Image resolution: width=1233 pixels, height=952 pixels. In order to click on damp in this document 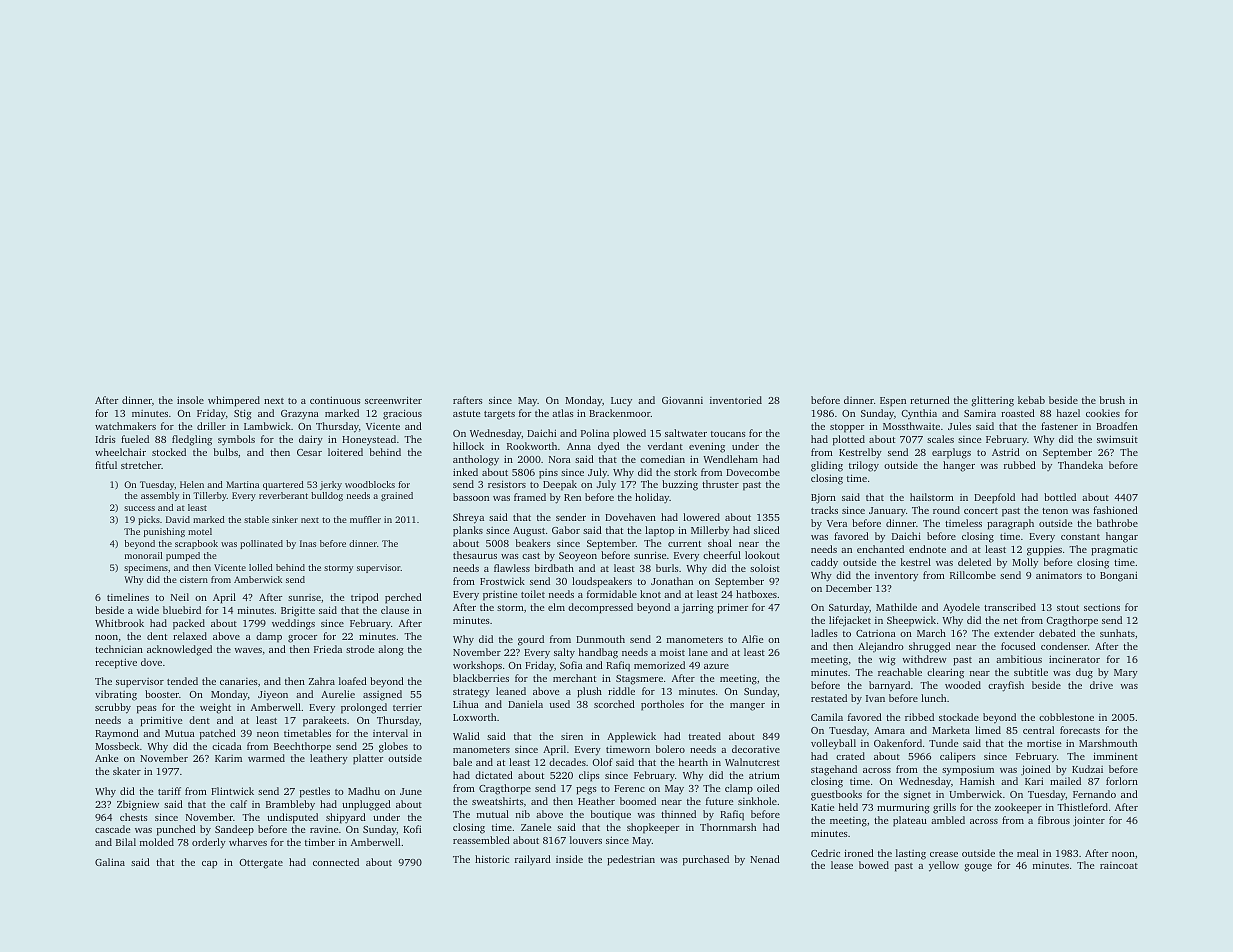, I will do `click(269, 637)`.
